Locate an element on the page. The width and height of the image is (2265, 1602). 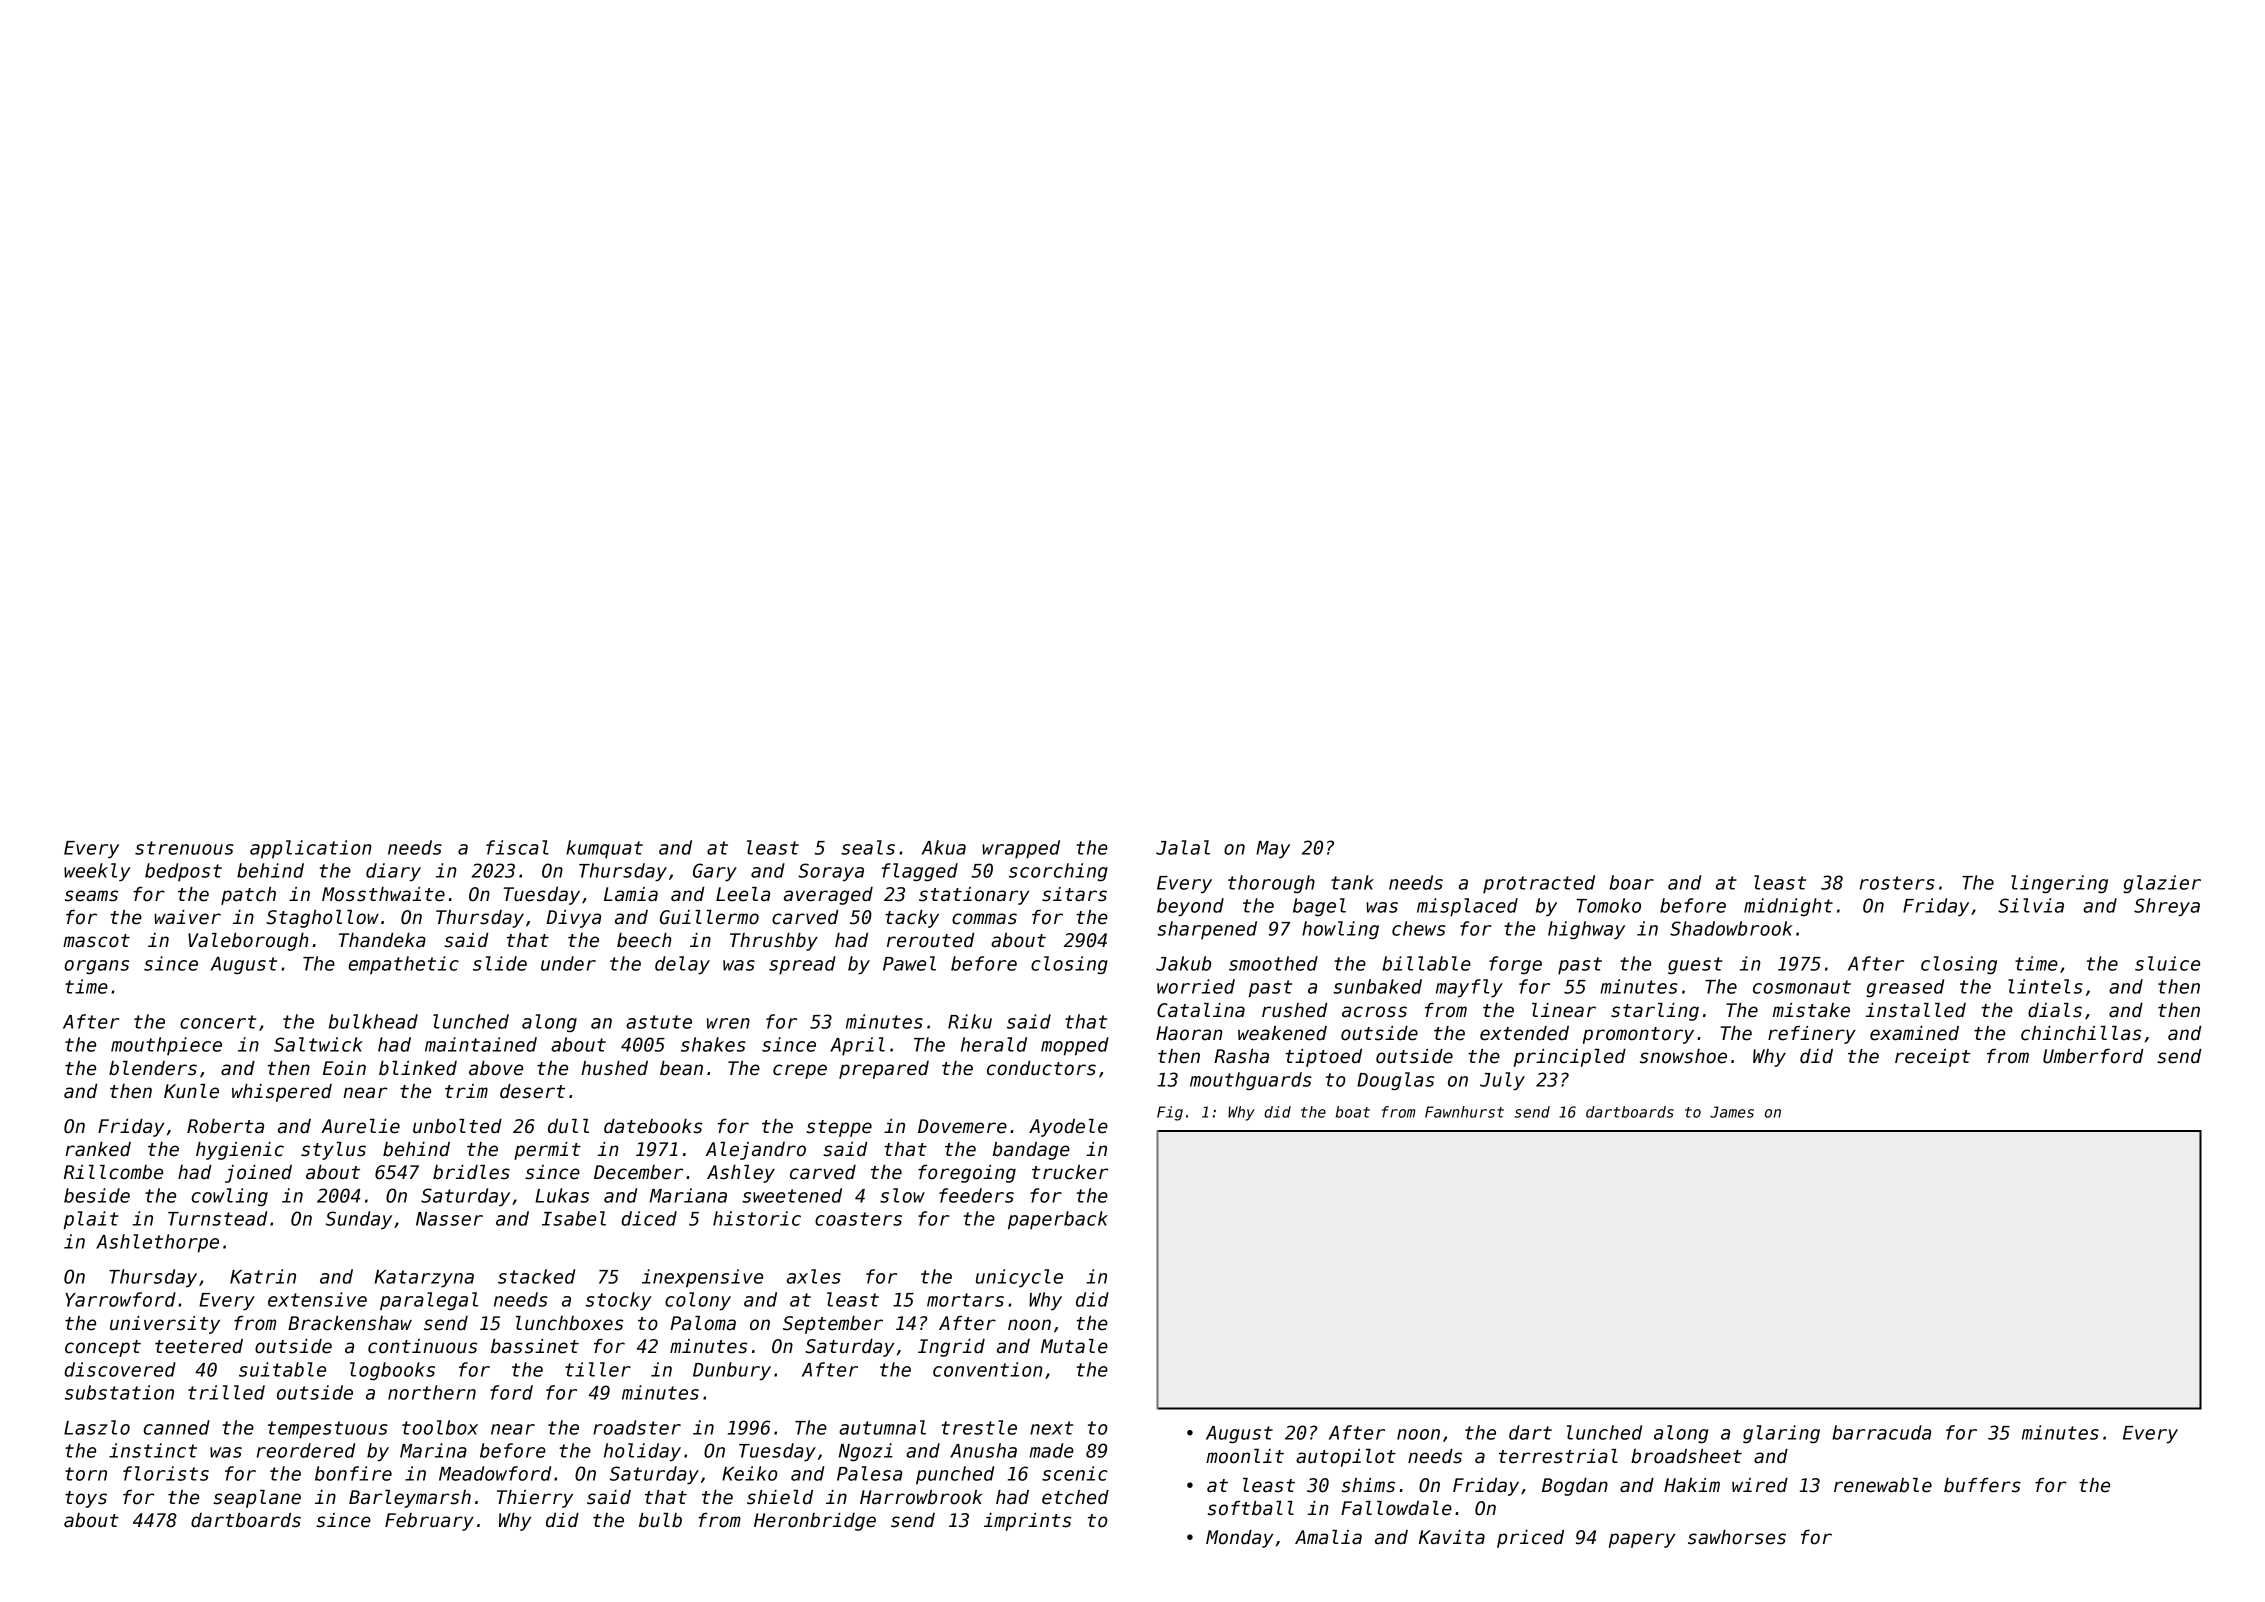
James is located at coordinates (1732, 1112).
